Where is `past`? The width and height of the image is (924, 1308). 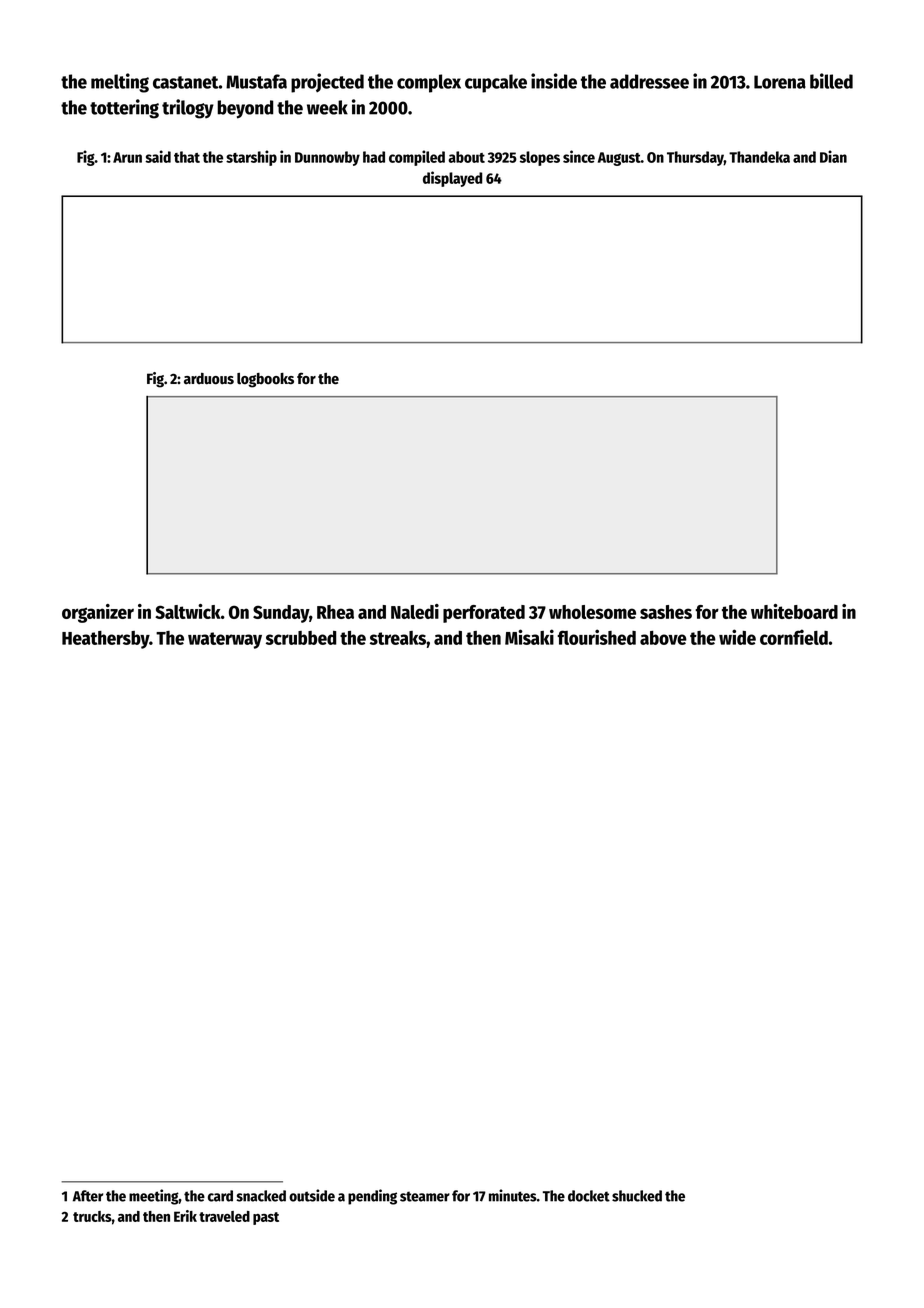
past is located at coordinates (266, 1218).
